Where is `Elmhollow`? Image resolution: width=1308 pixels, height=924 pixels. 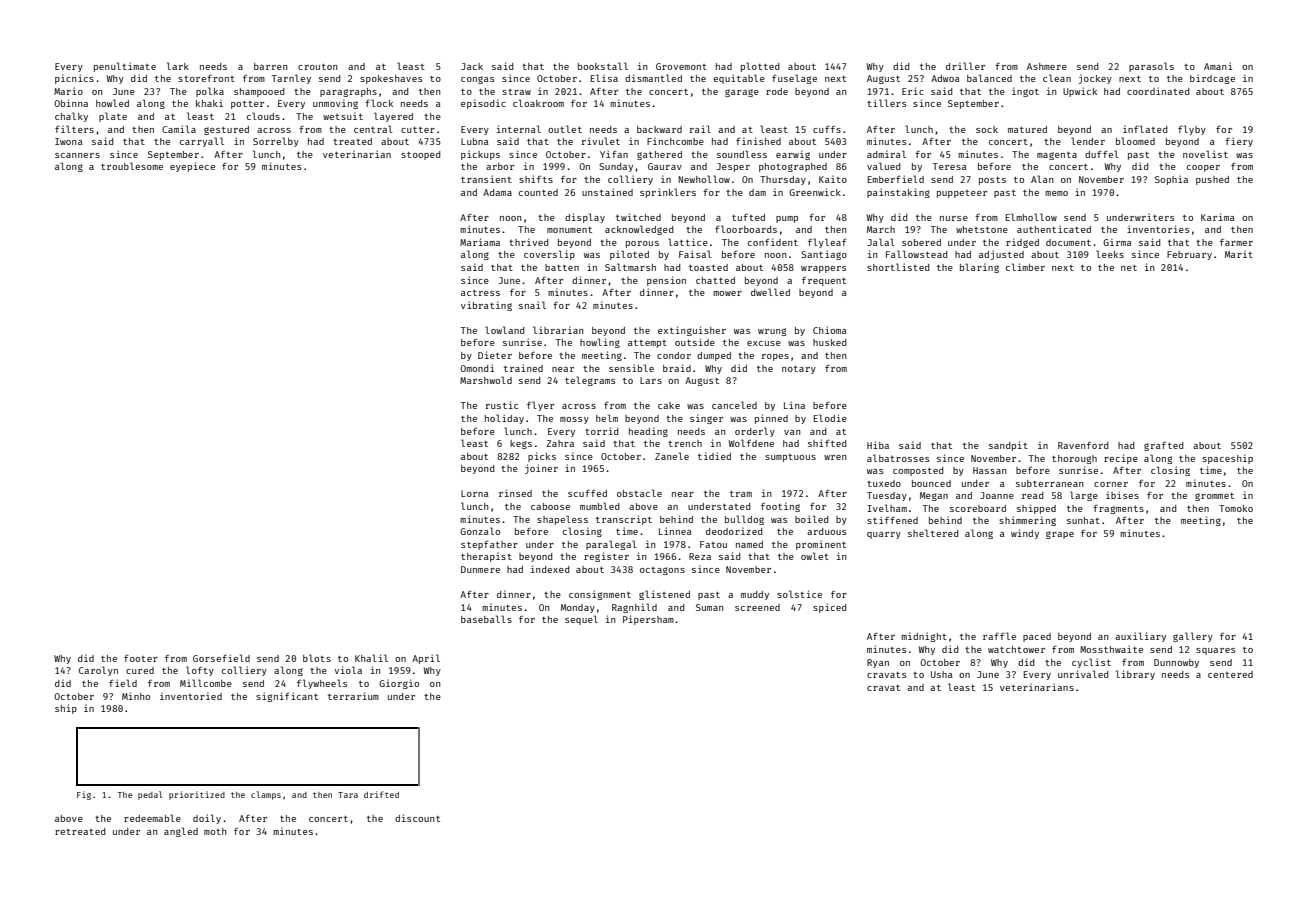
Elmhollow is located at coordinates (1031, 217).
